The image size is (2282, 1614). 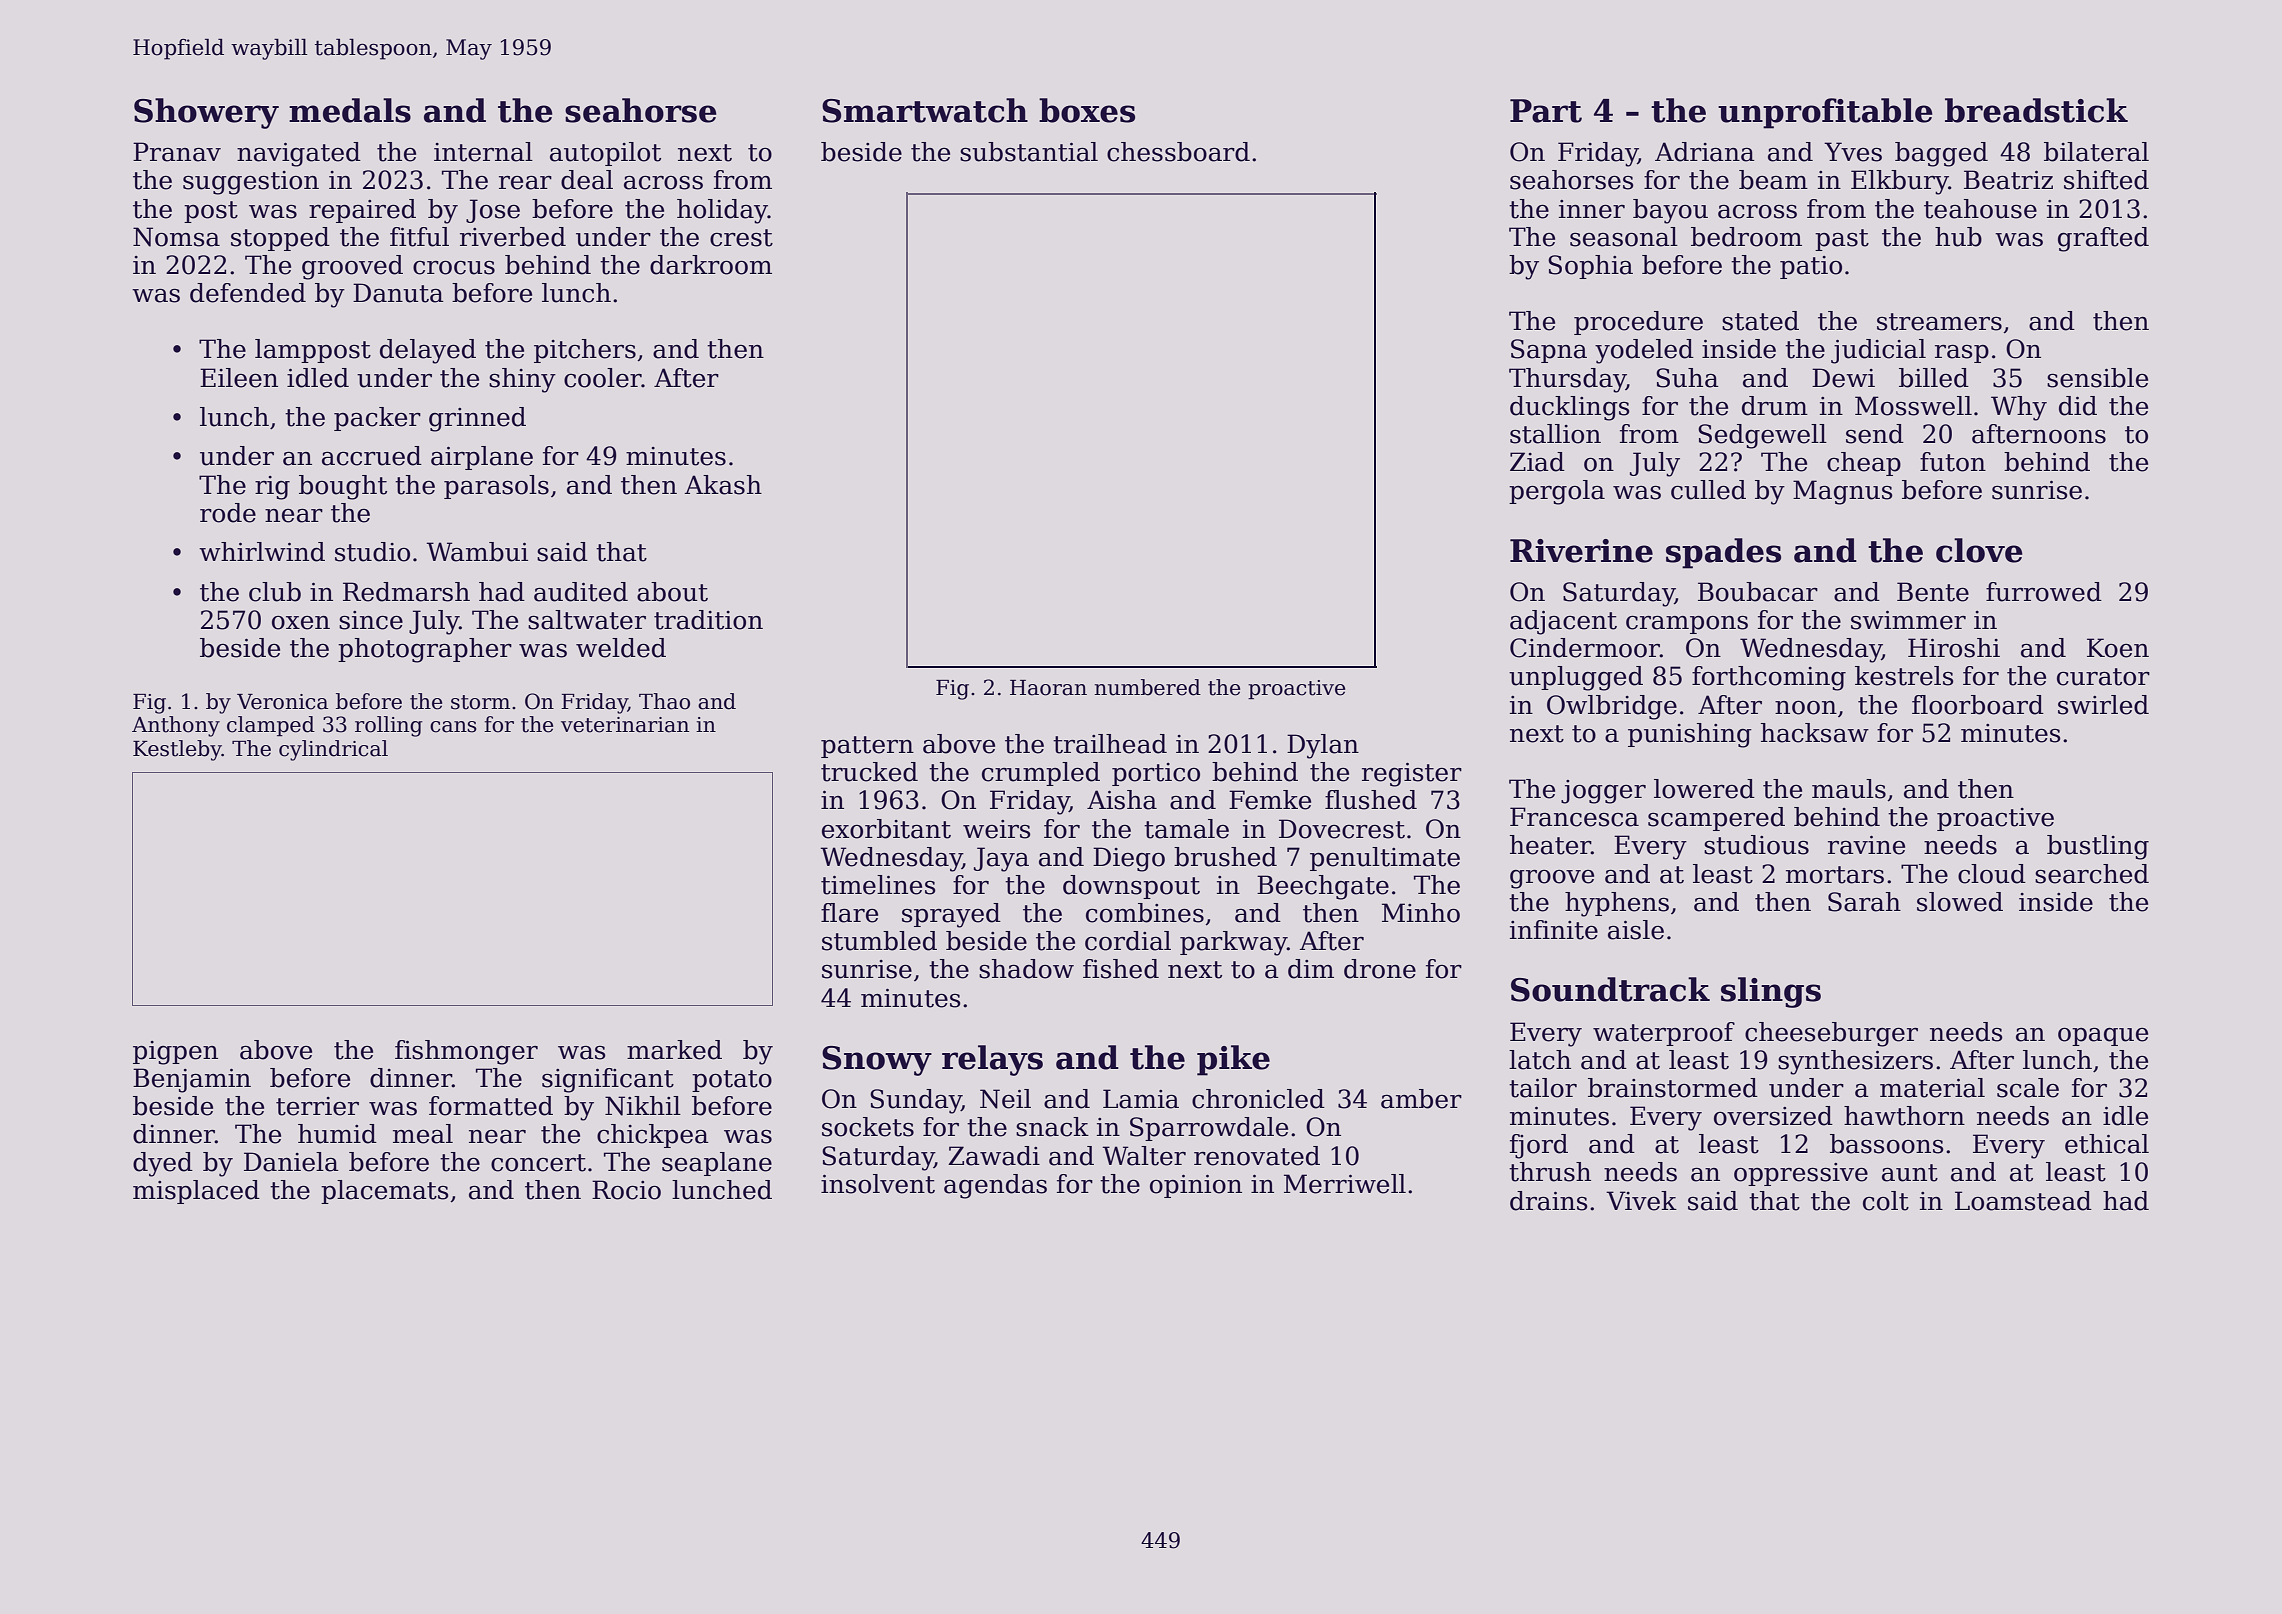 I want to click on meal, so click(x=423, y=1134).
